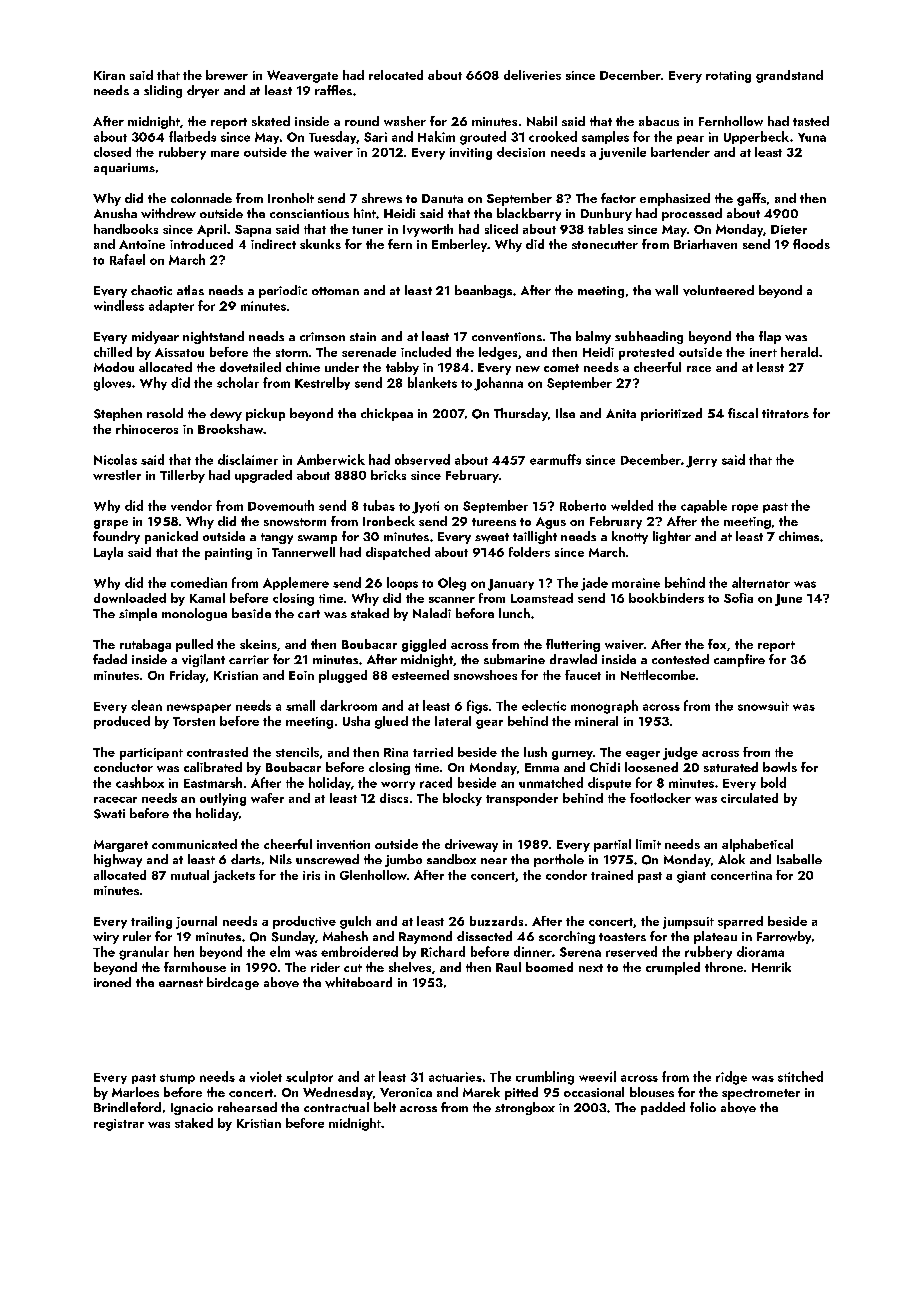  Describe the element at coordinates (565, 413) in the image. I see `Ilse` at that location.
